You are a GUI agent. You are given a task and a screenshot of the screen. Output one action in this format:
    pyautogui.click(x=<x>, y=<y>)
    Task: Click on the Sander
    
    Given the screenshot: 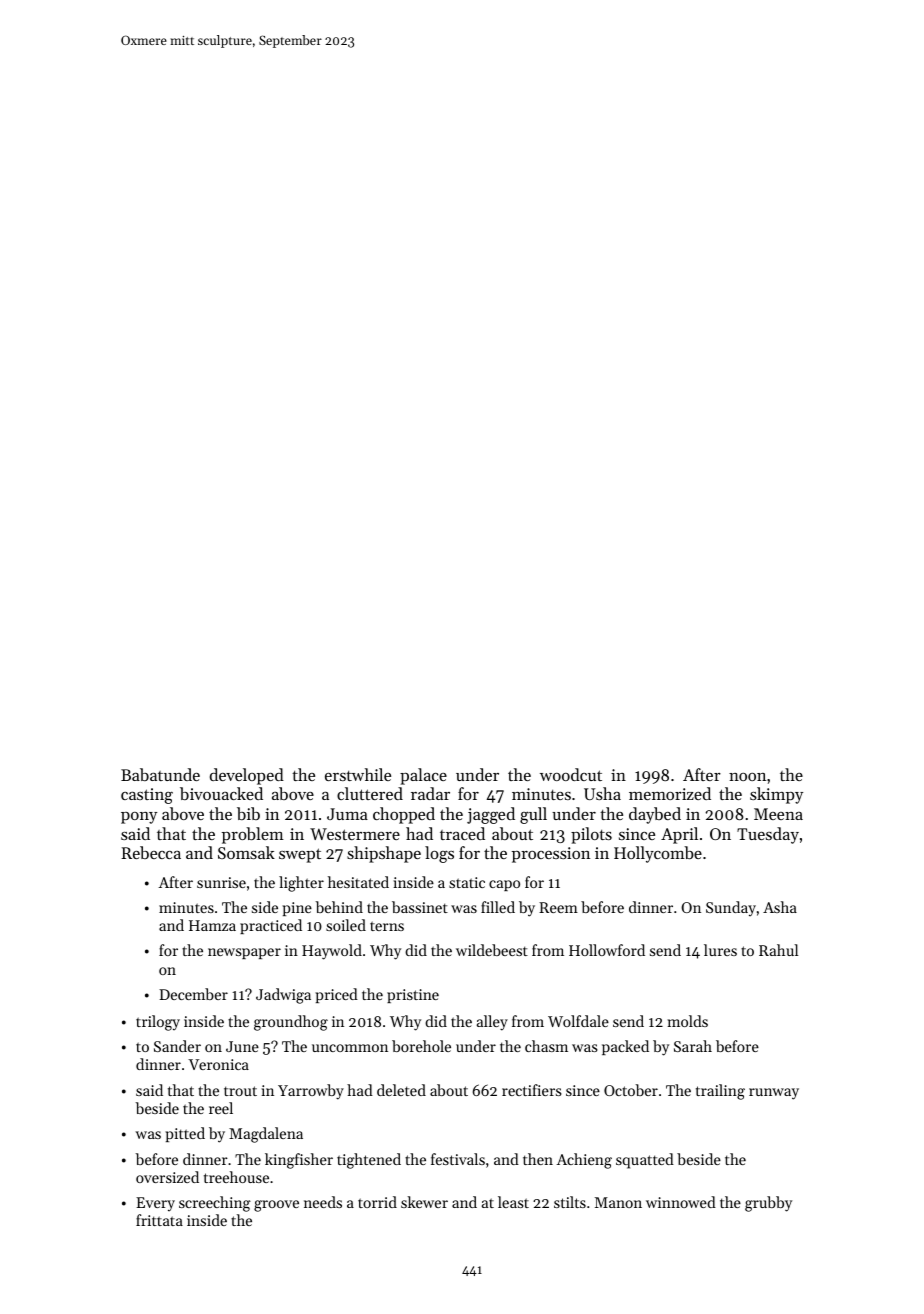 What is the action you would take?
    pyautogui.click(x=177, y=1046)
